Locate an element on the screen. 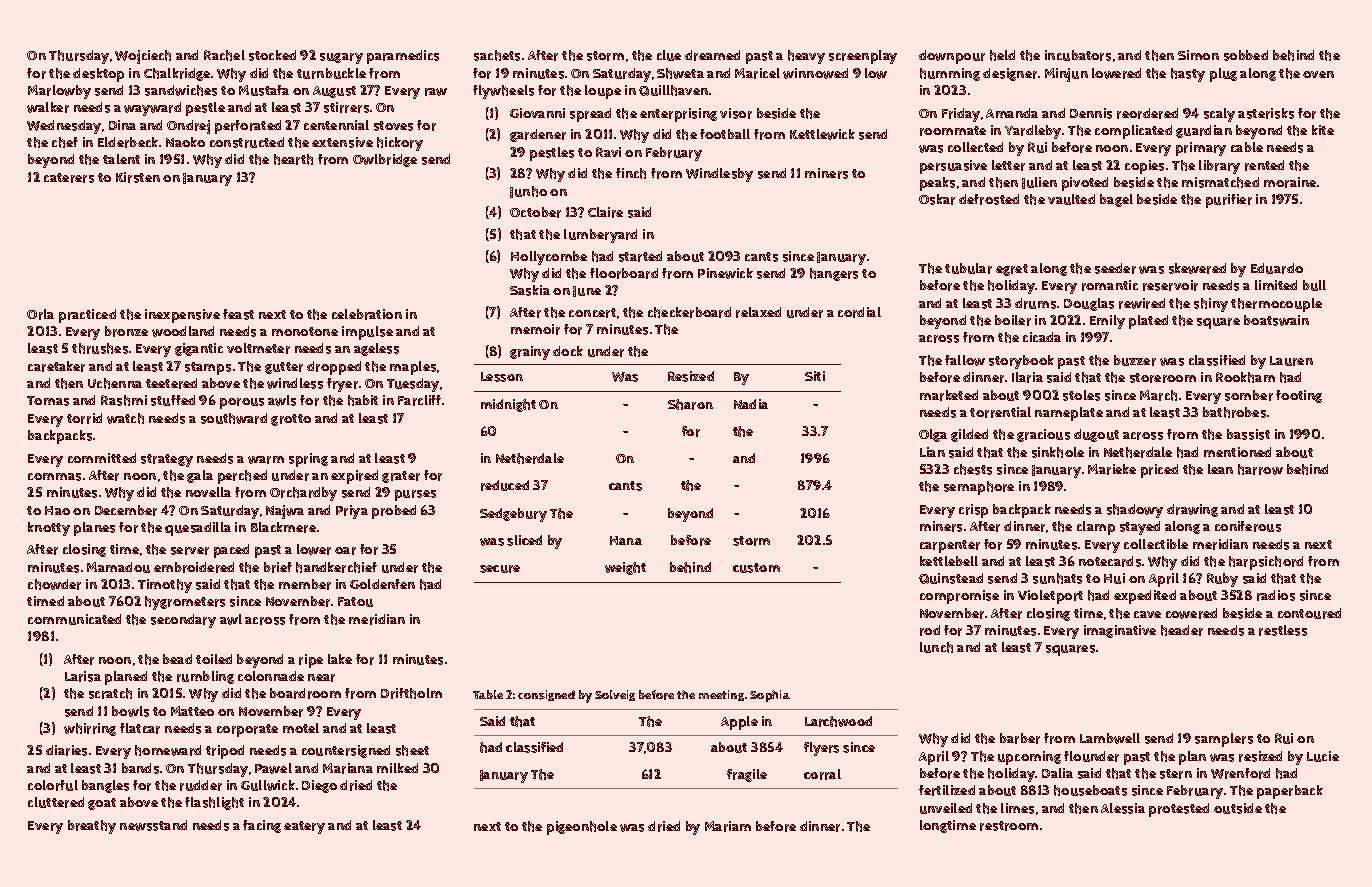  sinkhole is located at coordinates (1058, 452).
